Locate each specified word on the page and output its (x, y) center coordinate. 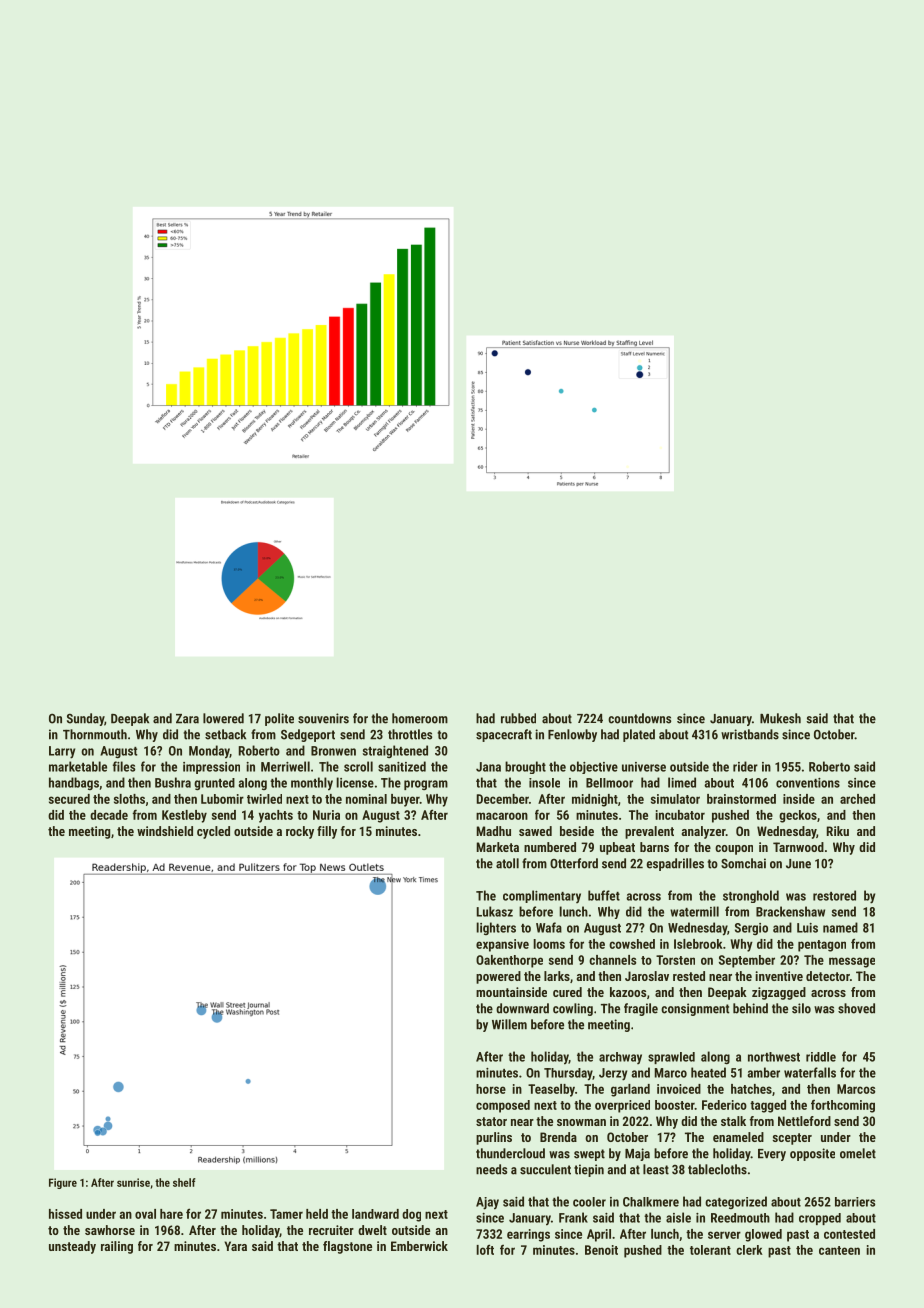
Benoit (601, 1250)
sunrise (133, 1182)
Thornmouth (95, 734)
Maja (637, 1154)
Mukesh (780, 718)
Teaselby (551, 1090)
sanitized (402, 766)
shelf (184, 1182)
